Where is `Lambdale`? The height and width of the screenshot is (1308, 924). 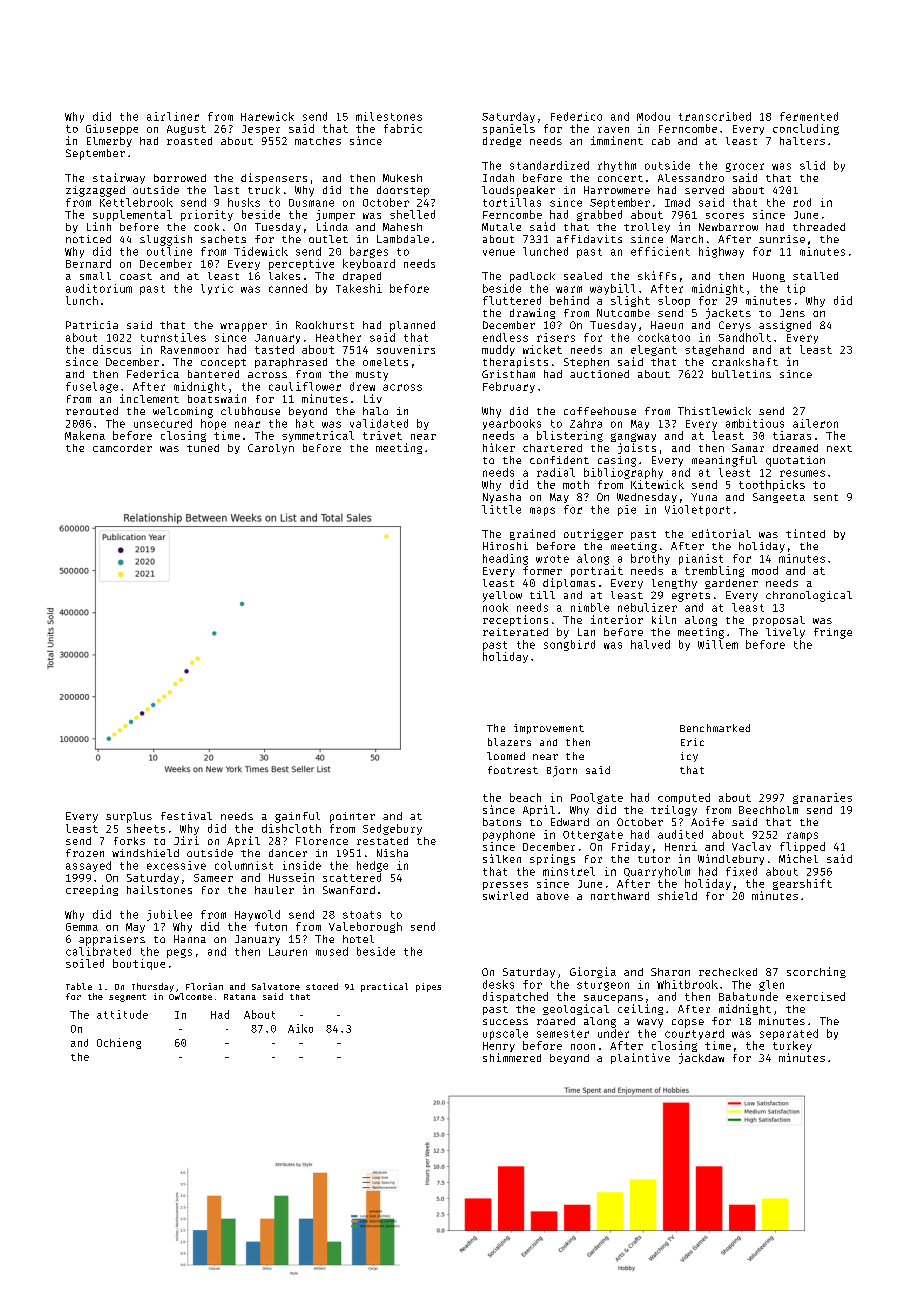
Lambdale is located at coordinates (403, 239).
